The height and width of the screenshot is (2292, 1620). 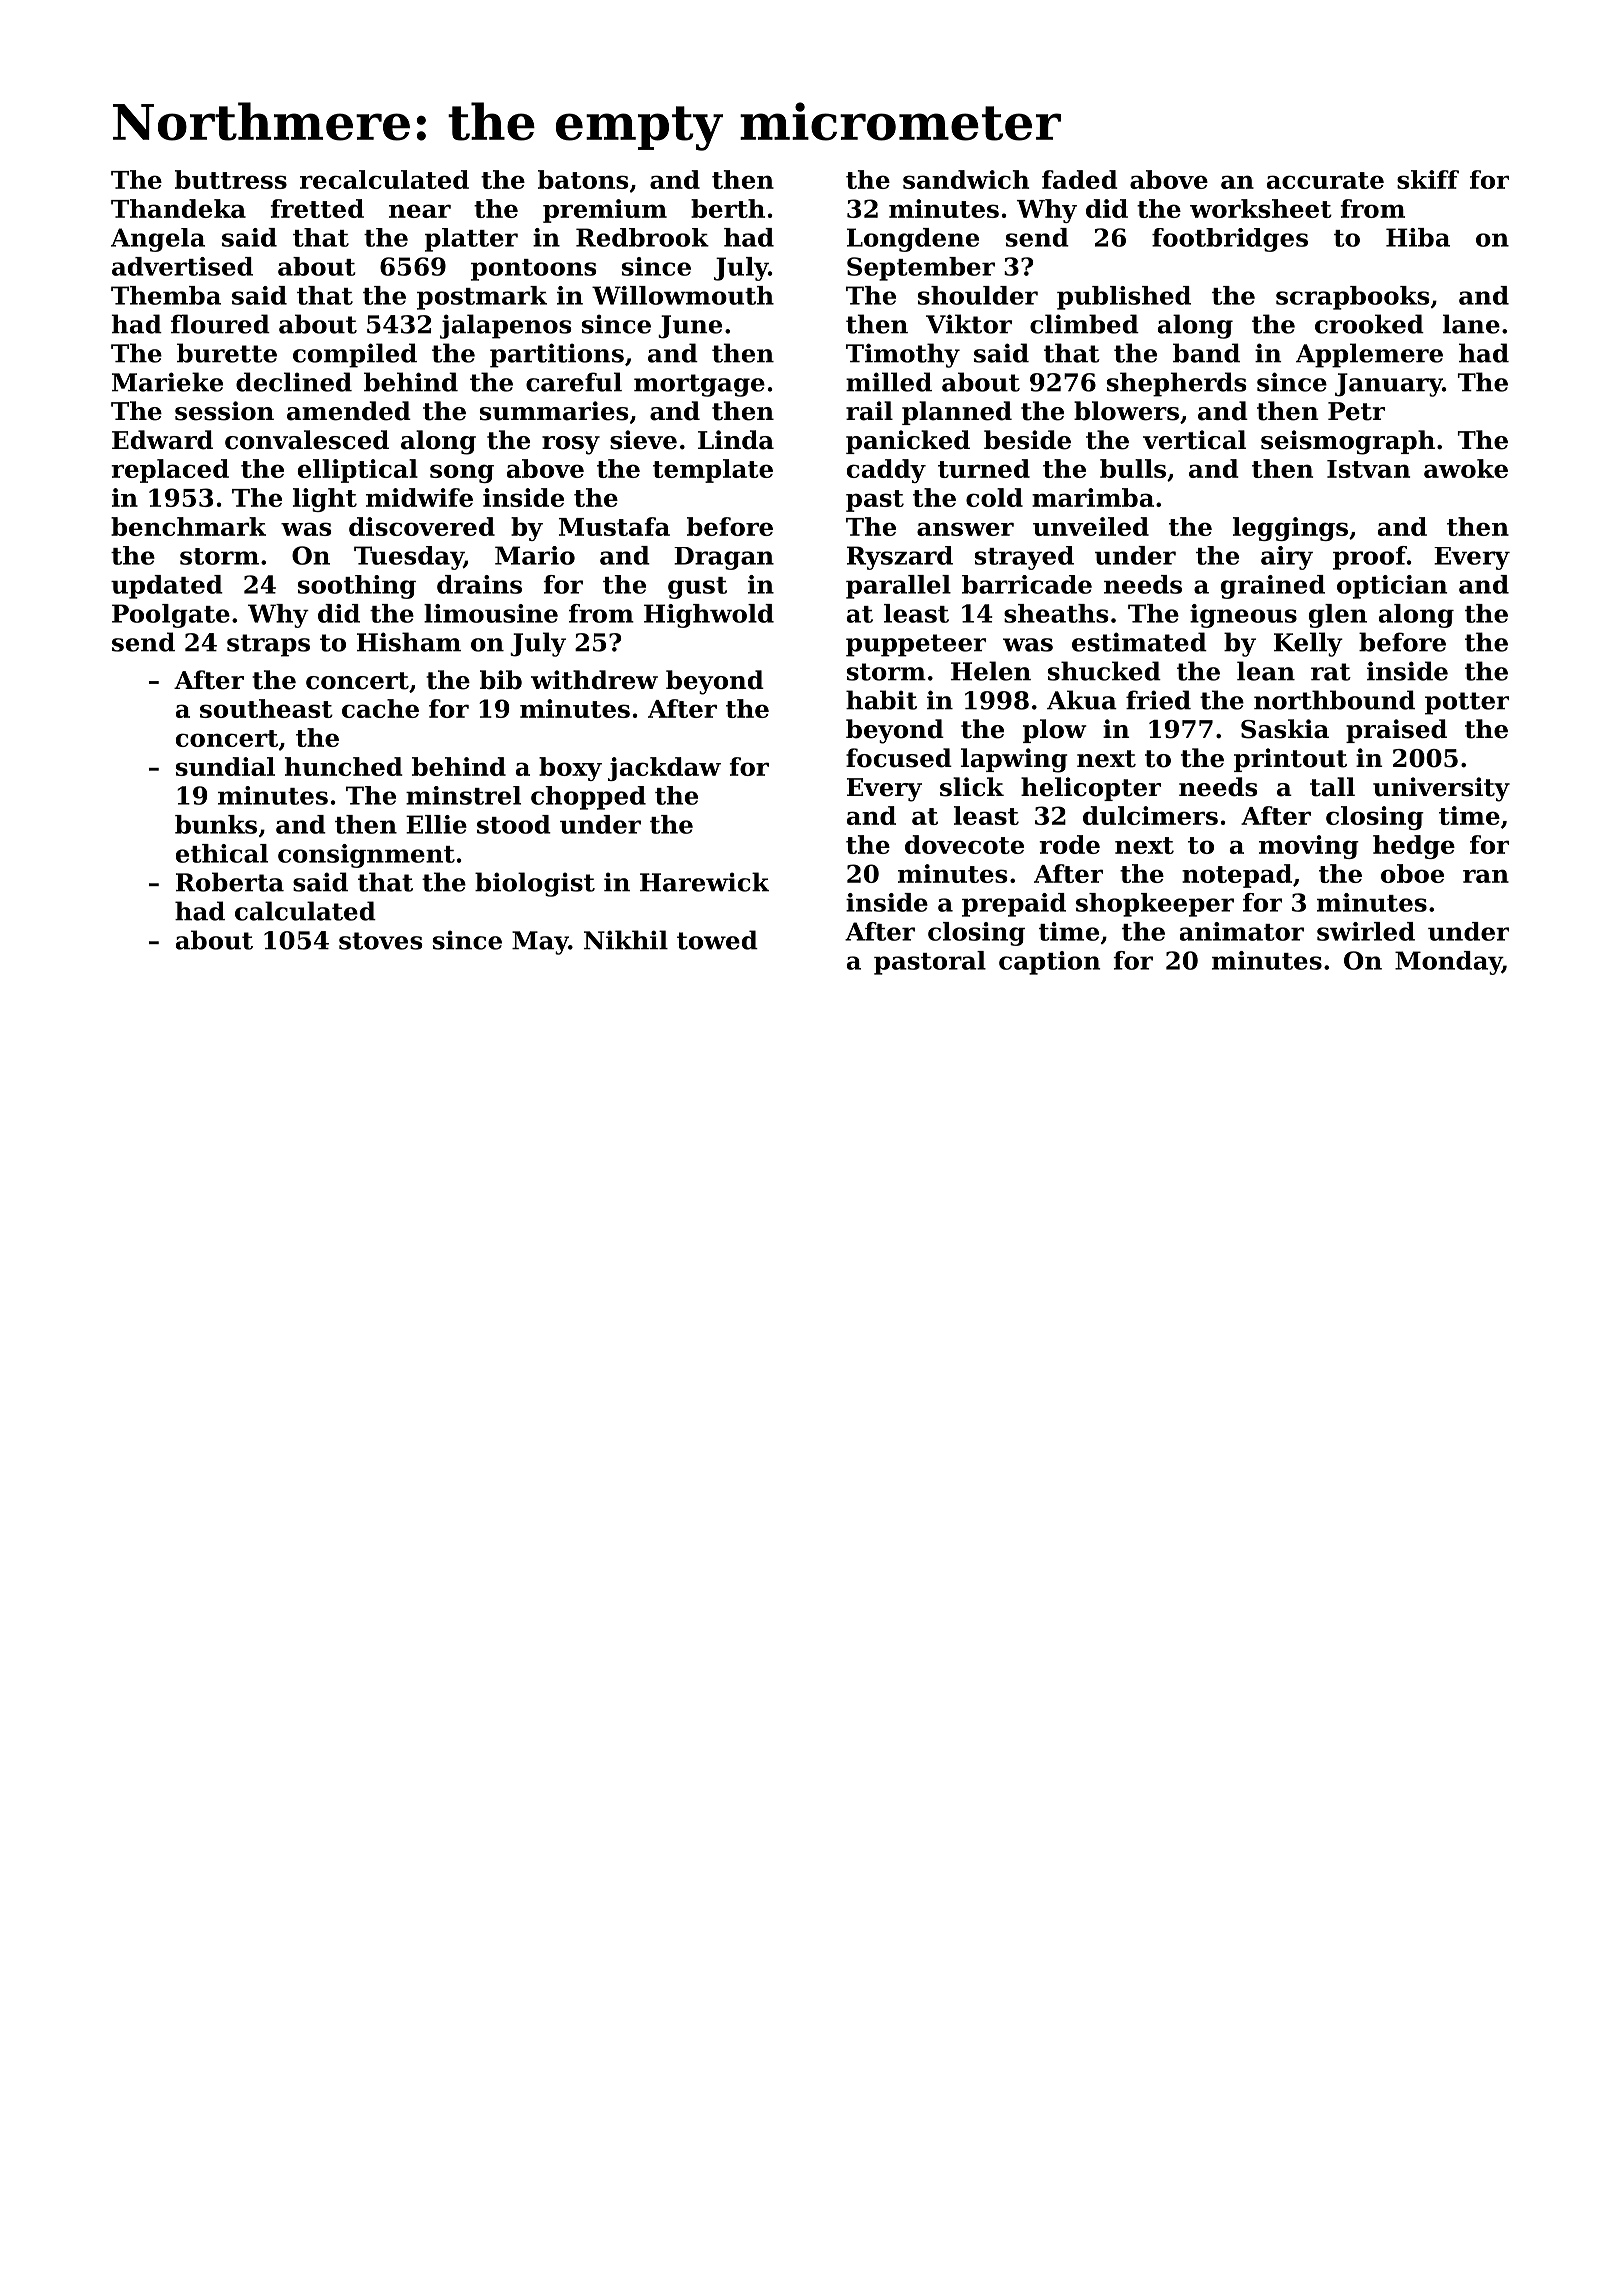 What do you see at coordinates (225, 766) in the screenshot?
I see `sundial` at bounding box center [225, 766].
